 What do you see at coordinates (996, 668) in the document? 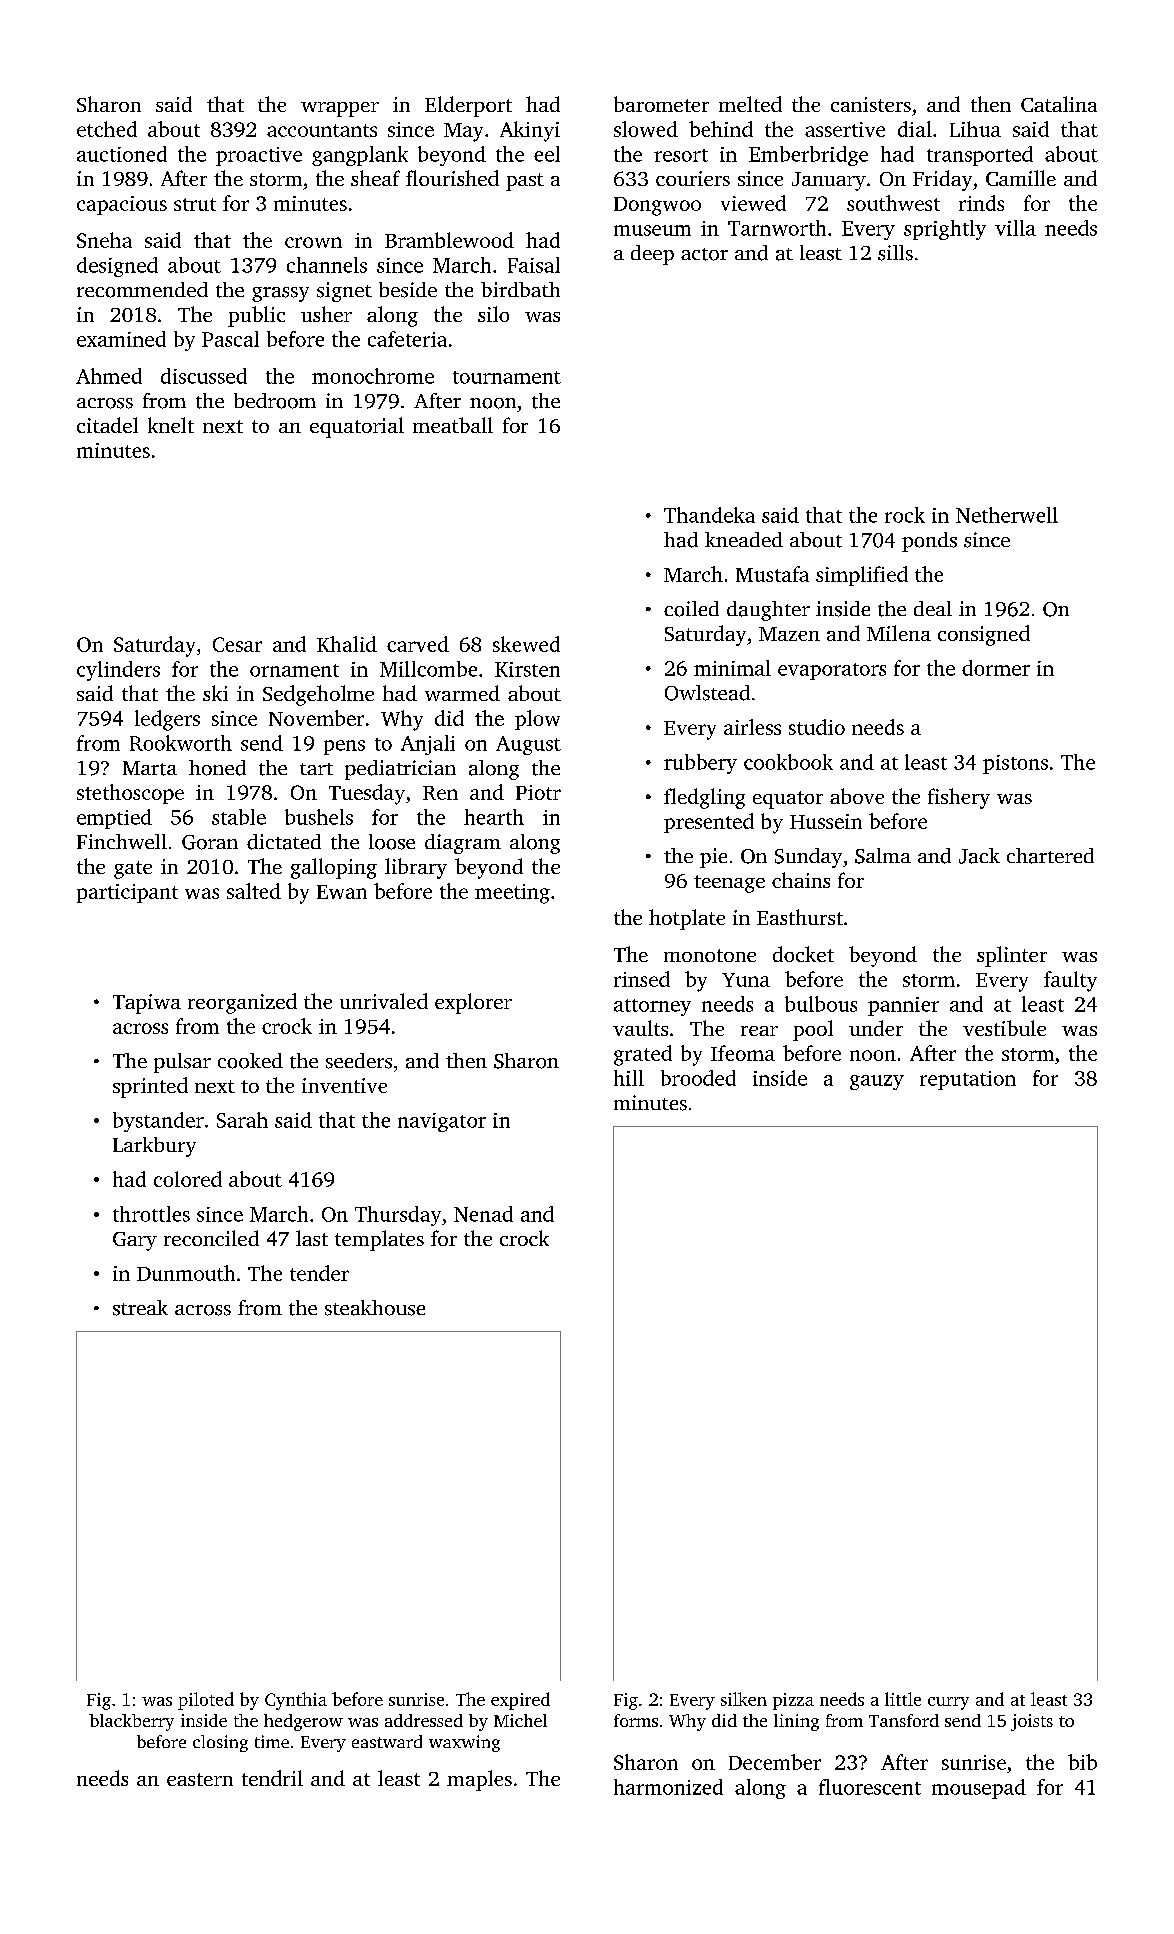
I see `dormer` at bounding box center [996, 668].
